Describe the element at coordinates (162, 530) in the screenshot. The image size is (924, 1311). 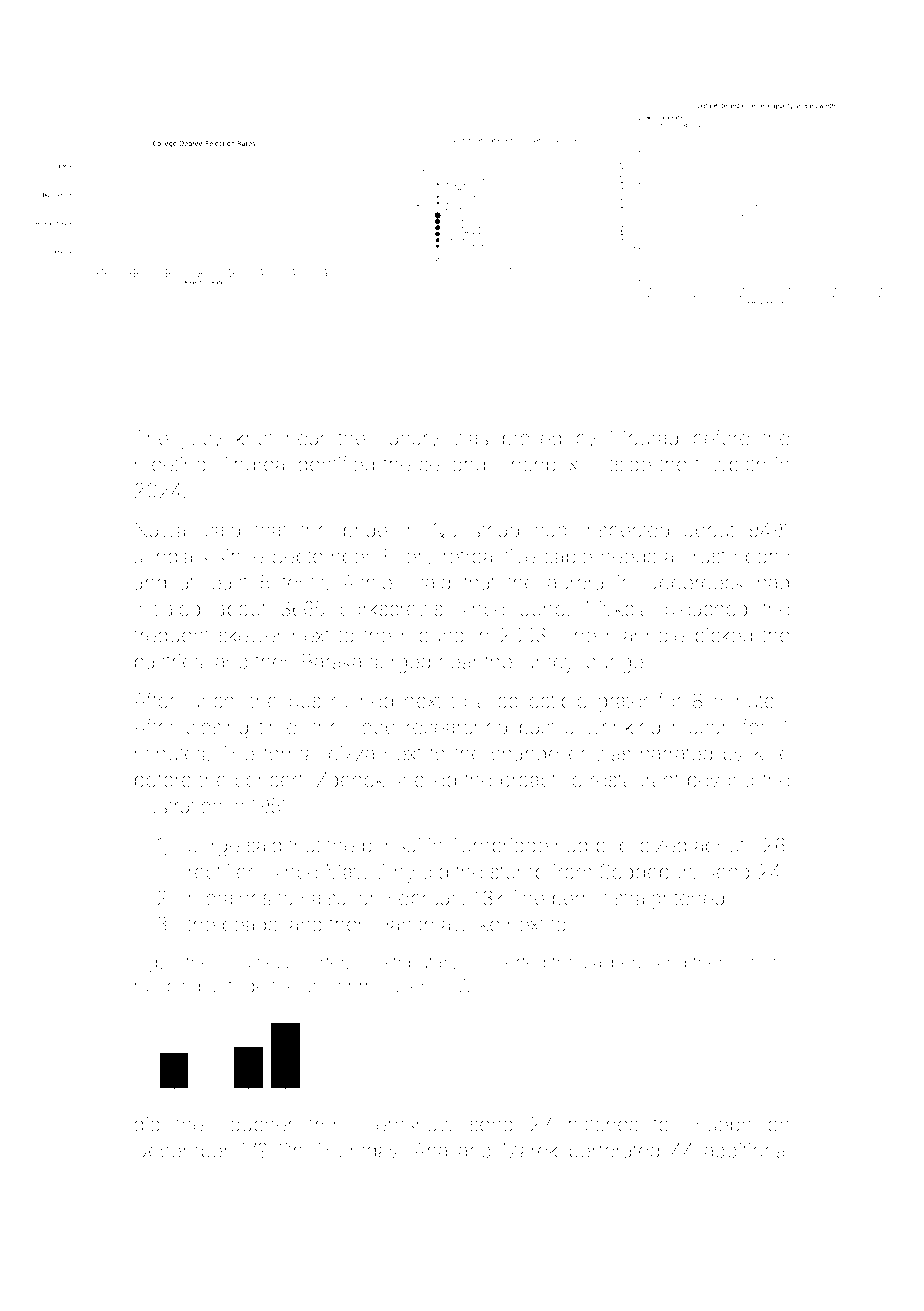
I see `Nawal` at that location.
